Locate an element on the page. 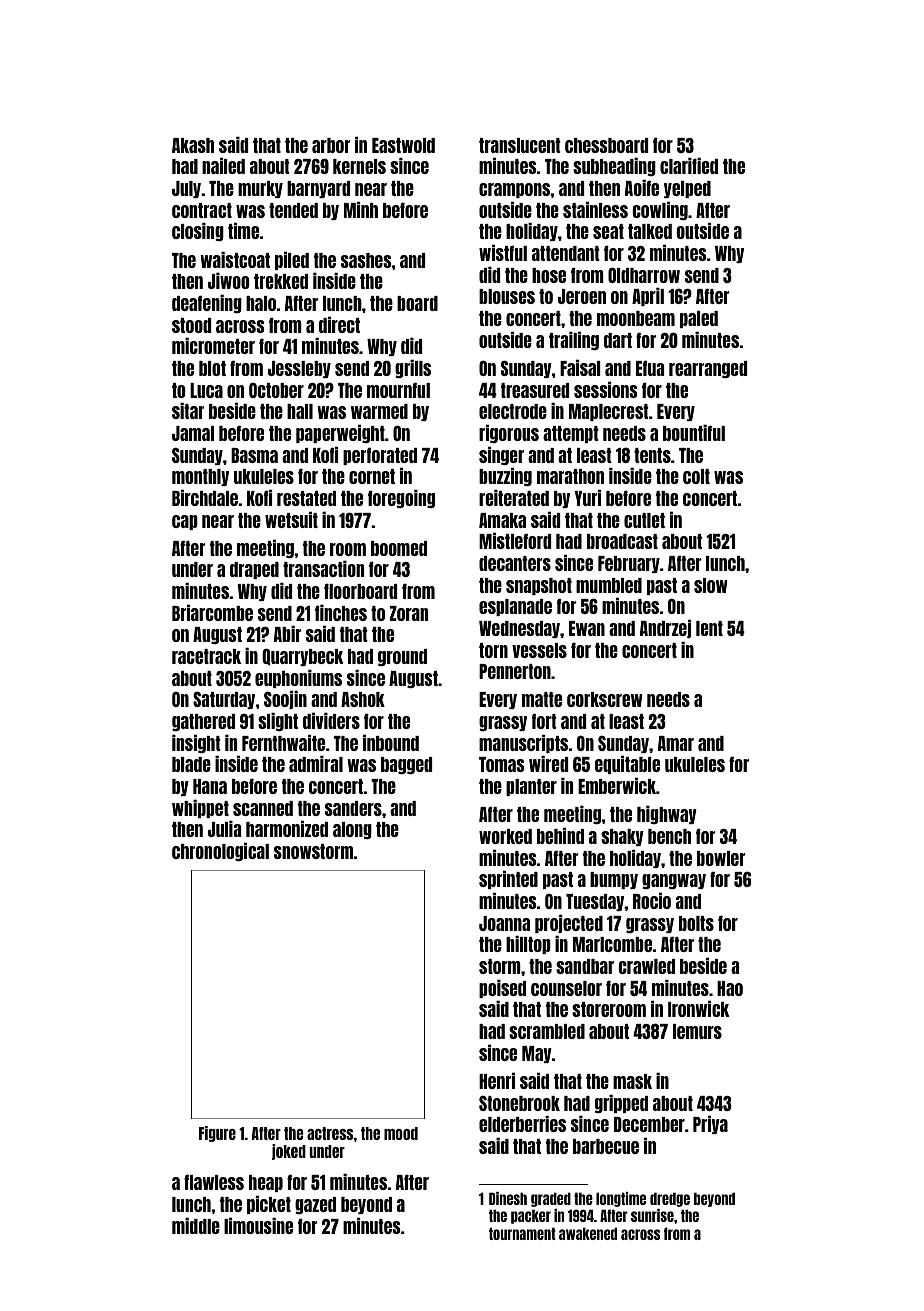 The width and height of the page is (924, 1311). blouses is located at coordinates (507, 296).
